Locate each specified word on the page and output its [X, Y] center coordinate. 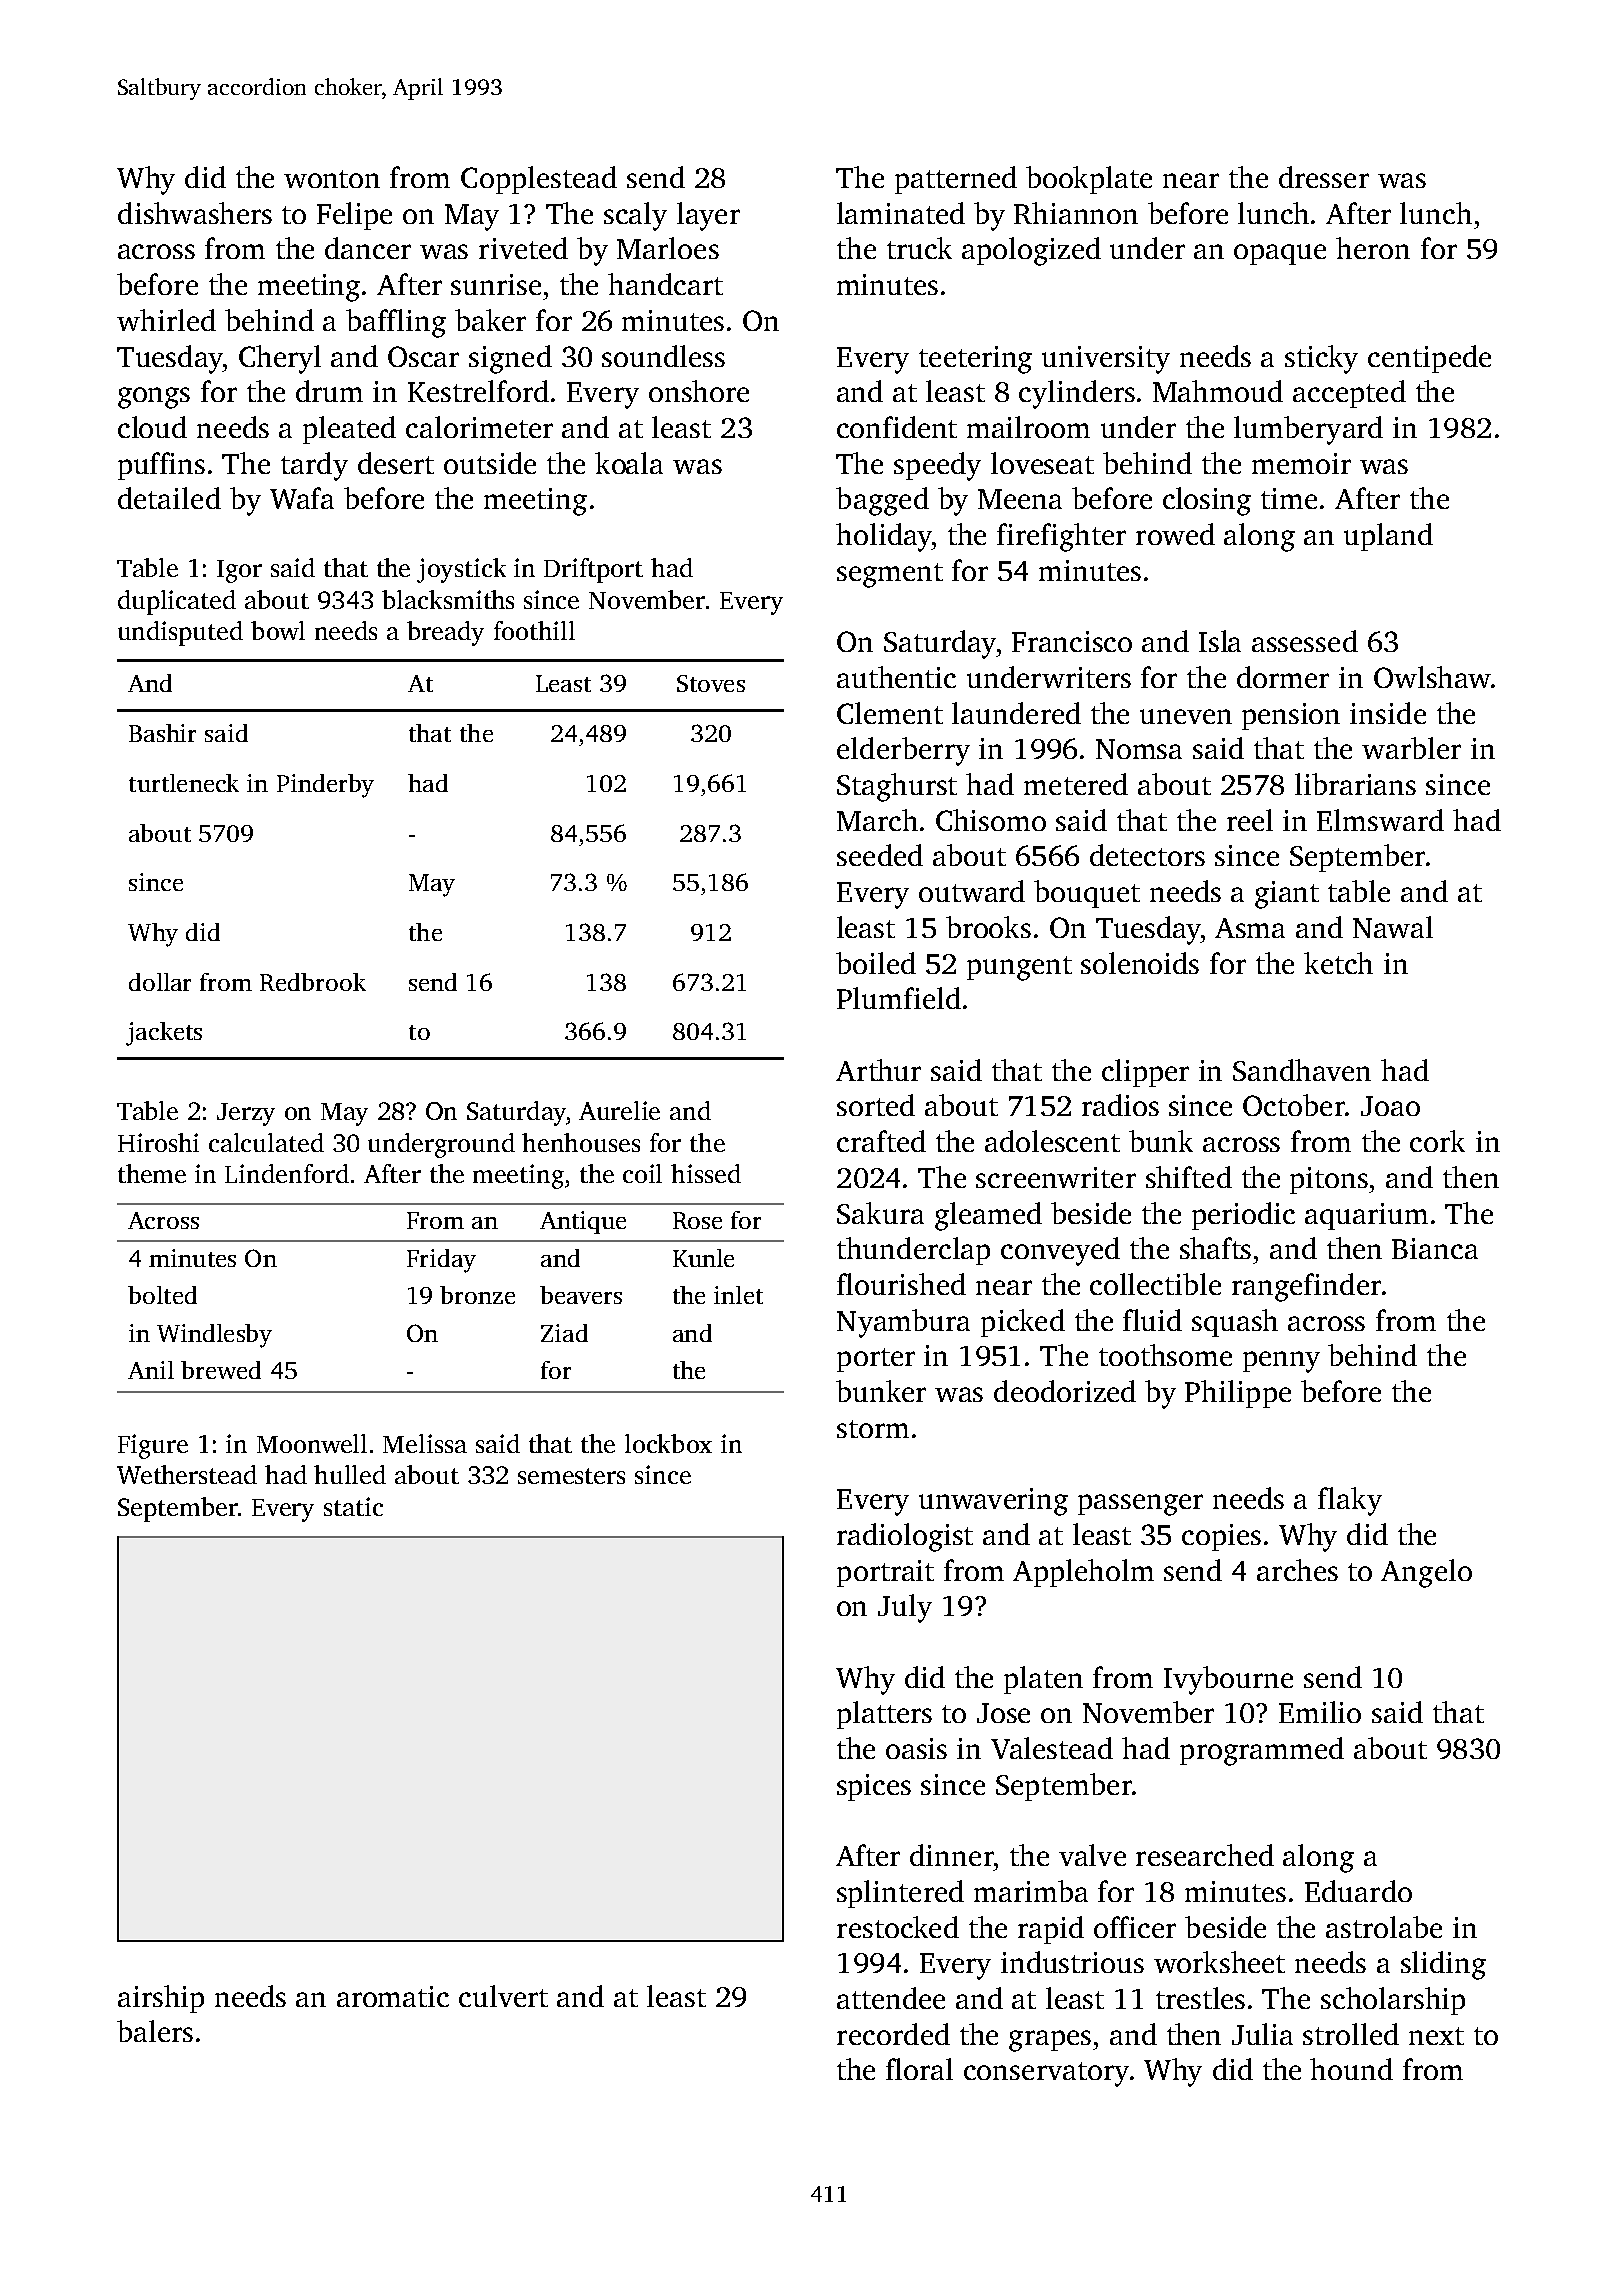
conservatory [1046, 2074]
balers [155, 2031]
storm [873, 1429]
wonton [332, 179]
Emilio [1320, 1712]
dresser [1324, 177]
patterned [956, 180]
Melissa [425, 1443]
